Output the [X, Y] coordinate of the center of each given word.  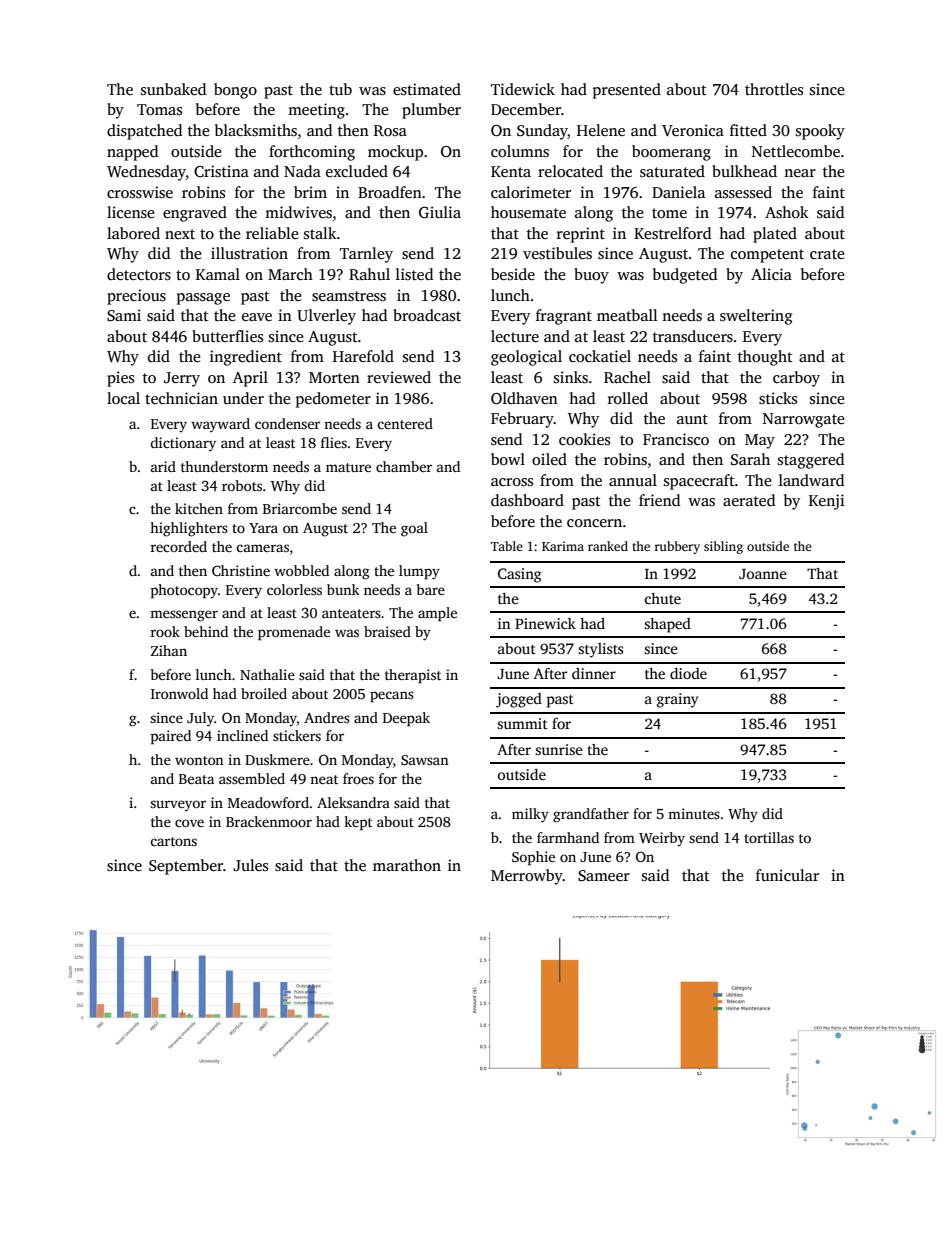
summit [522, 723]
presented [627, 91]
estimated [427, 89]
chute [663, 598]
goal [414, 529]
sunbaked [173, 89]
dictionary [183, 444]
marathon [407, 865]
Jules [250, 865]
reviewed [399, 377]
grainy [677, 700]
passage [203, 299]
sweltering [756, 317]
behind [206, 631]
